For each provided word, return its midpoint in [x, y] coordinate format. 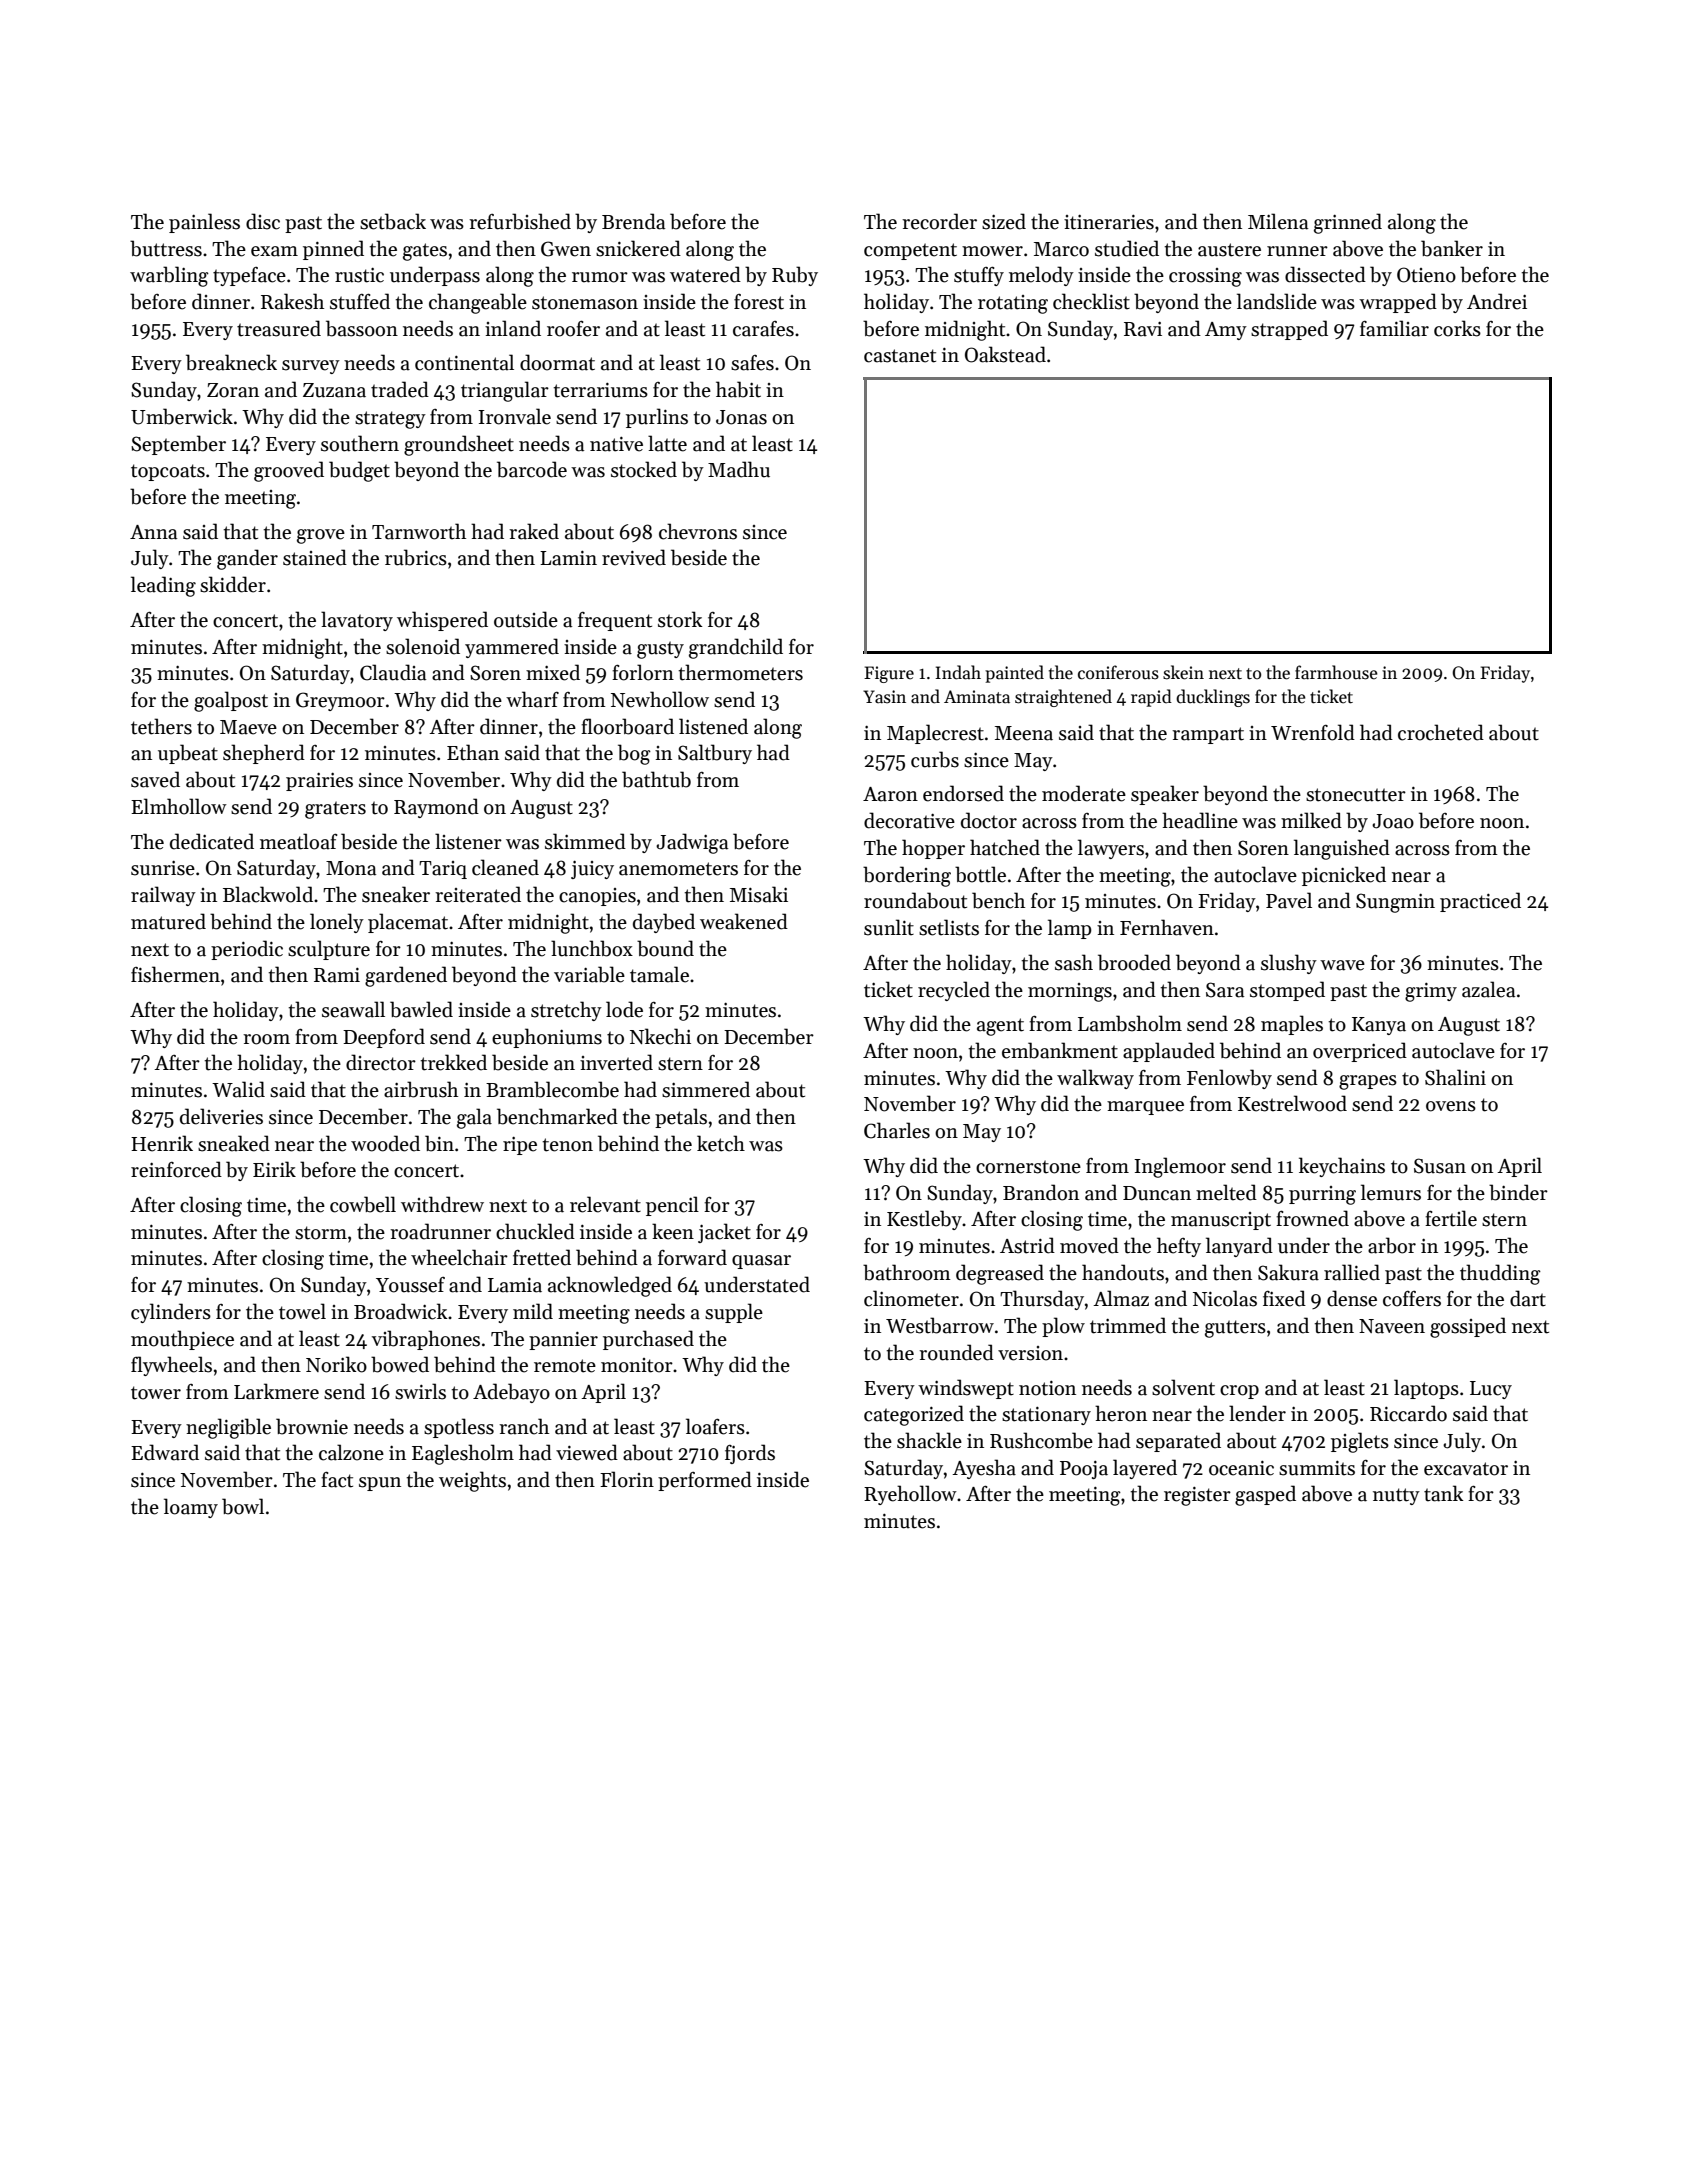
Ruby [795, 276]
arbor [1392, 1245]
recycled [954, 991]
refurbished [520, 221]
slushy [1289, 964]
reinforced [176, 1169]
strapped [1289, 330]
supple [734, 1313]
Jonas [741, 417]
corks [1457, 328]
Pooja [1084, 1470]
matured [168, 921]
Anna [153, 532]
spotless [459, 1428]
